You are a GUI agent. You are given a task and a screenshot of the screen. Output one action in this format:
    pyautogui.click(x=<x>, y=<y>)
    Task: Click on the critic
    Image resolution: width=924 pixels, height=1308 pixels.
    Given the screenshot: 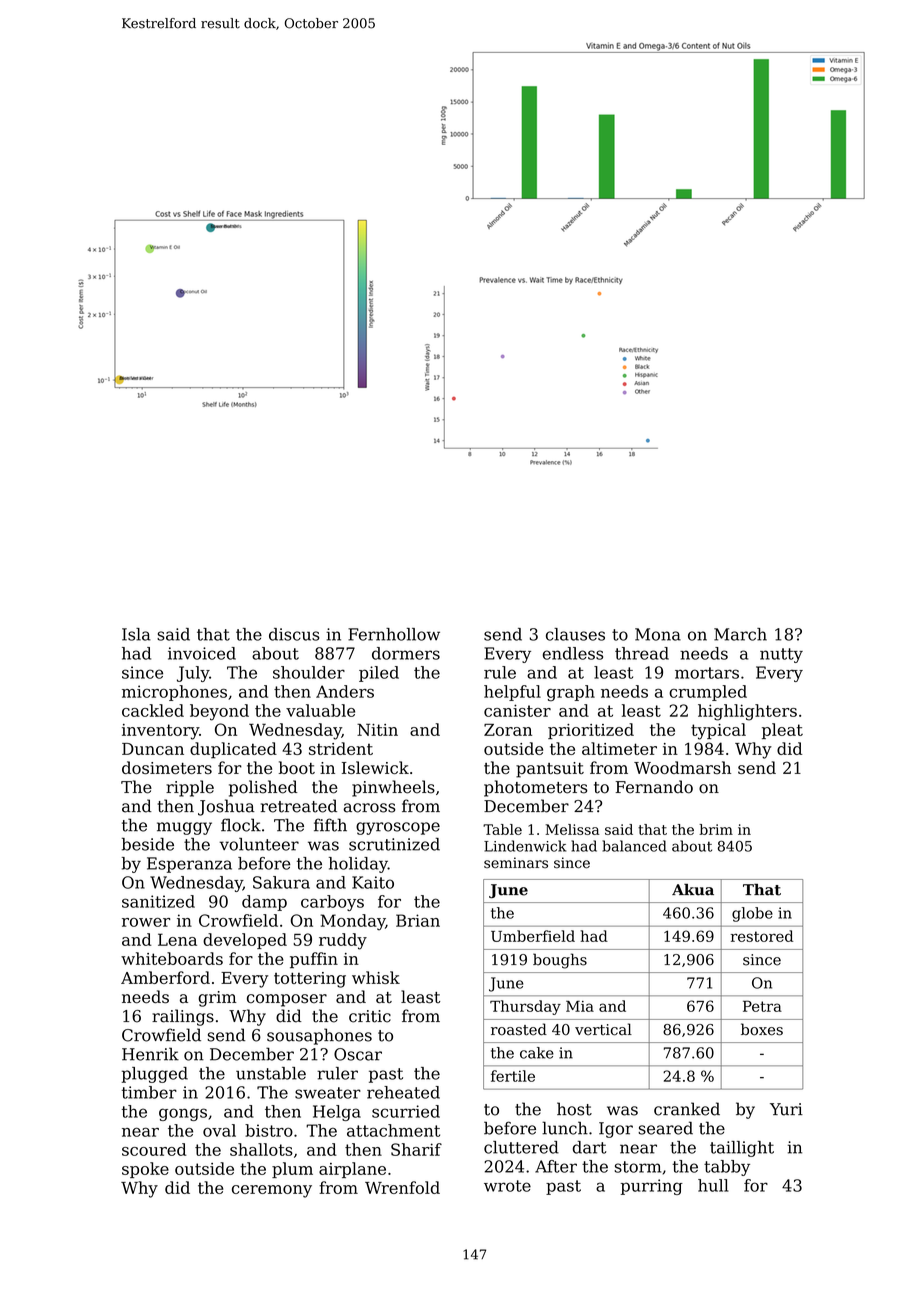 What is the action you would take?
    pyautogui.click(x=370, y=1016)
